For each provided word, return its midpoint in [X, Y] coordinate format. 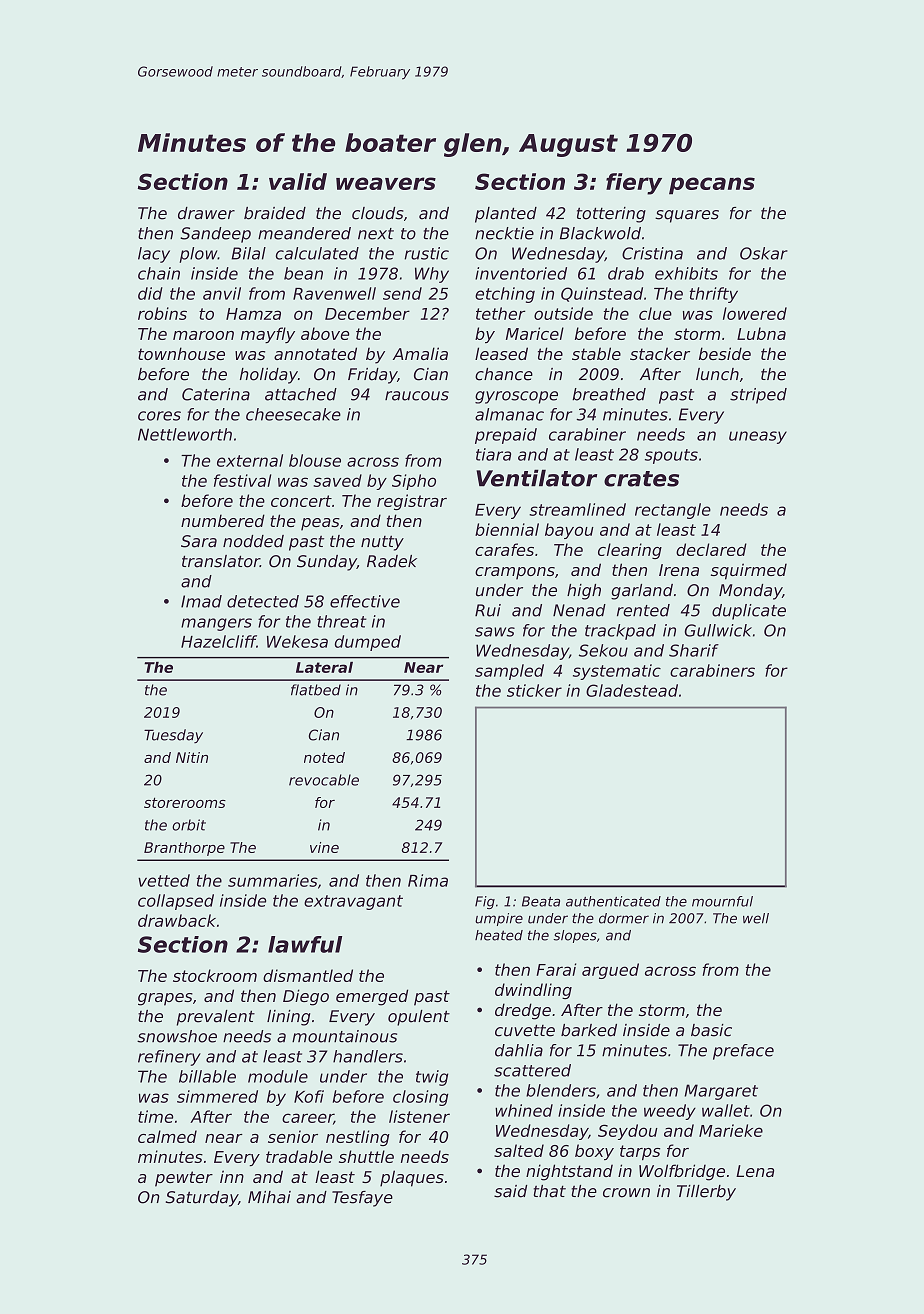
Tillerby [706, 1193]
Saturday [202, 1199]
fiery [634, 184]
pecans [712, 186]
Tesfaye [362, 1199]
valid [298, 181]
